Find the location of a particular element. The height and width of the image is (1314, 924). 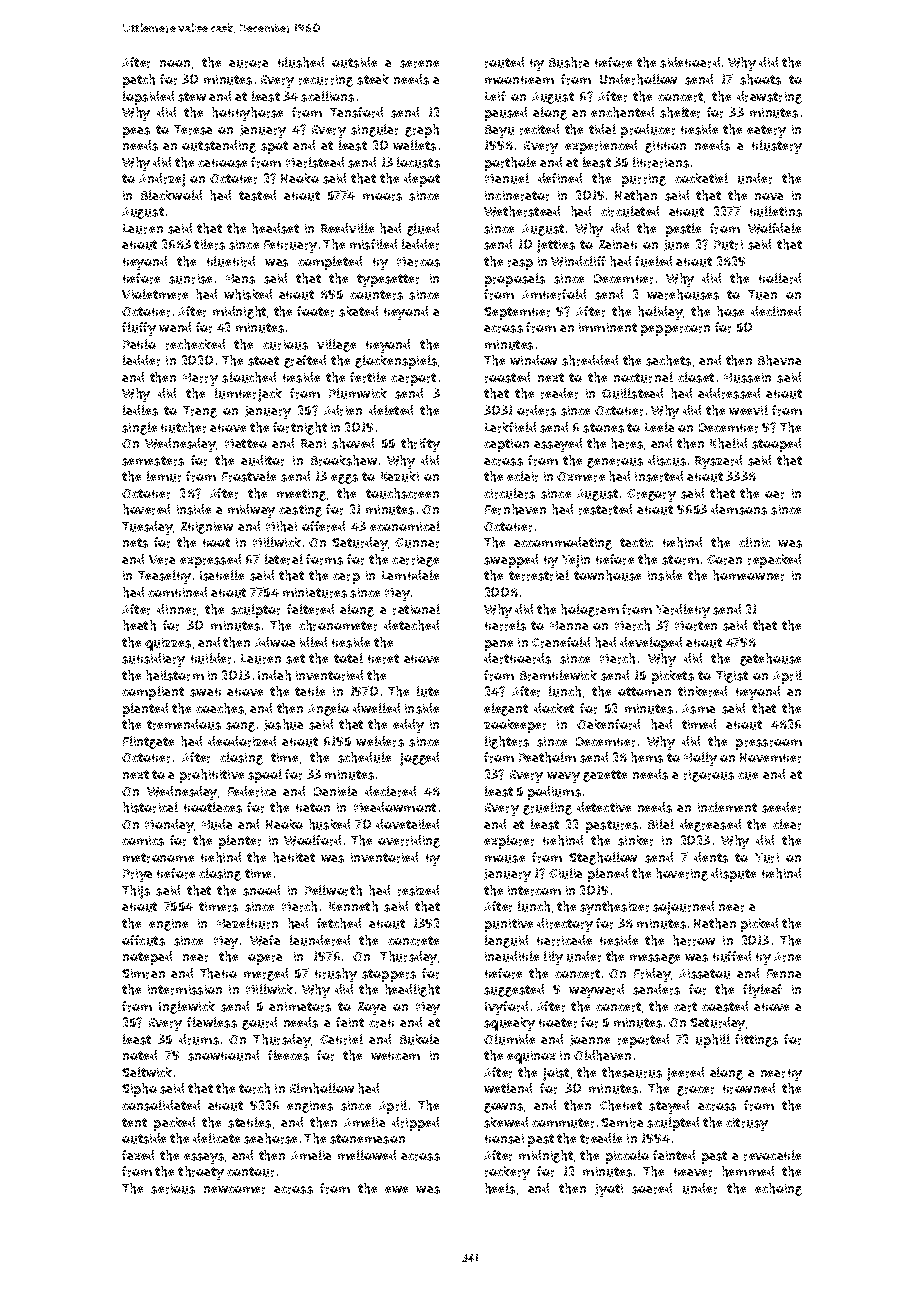

Priya is located at coordinates (137, 875).
